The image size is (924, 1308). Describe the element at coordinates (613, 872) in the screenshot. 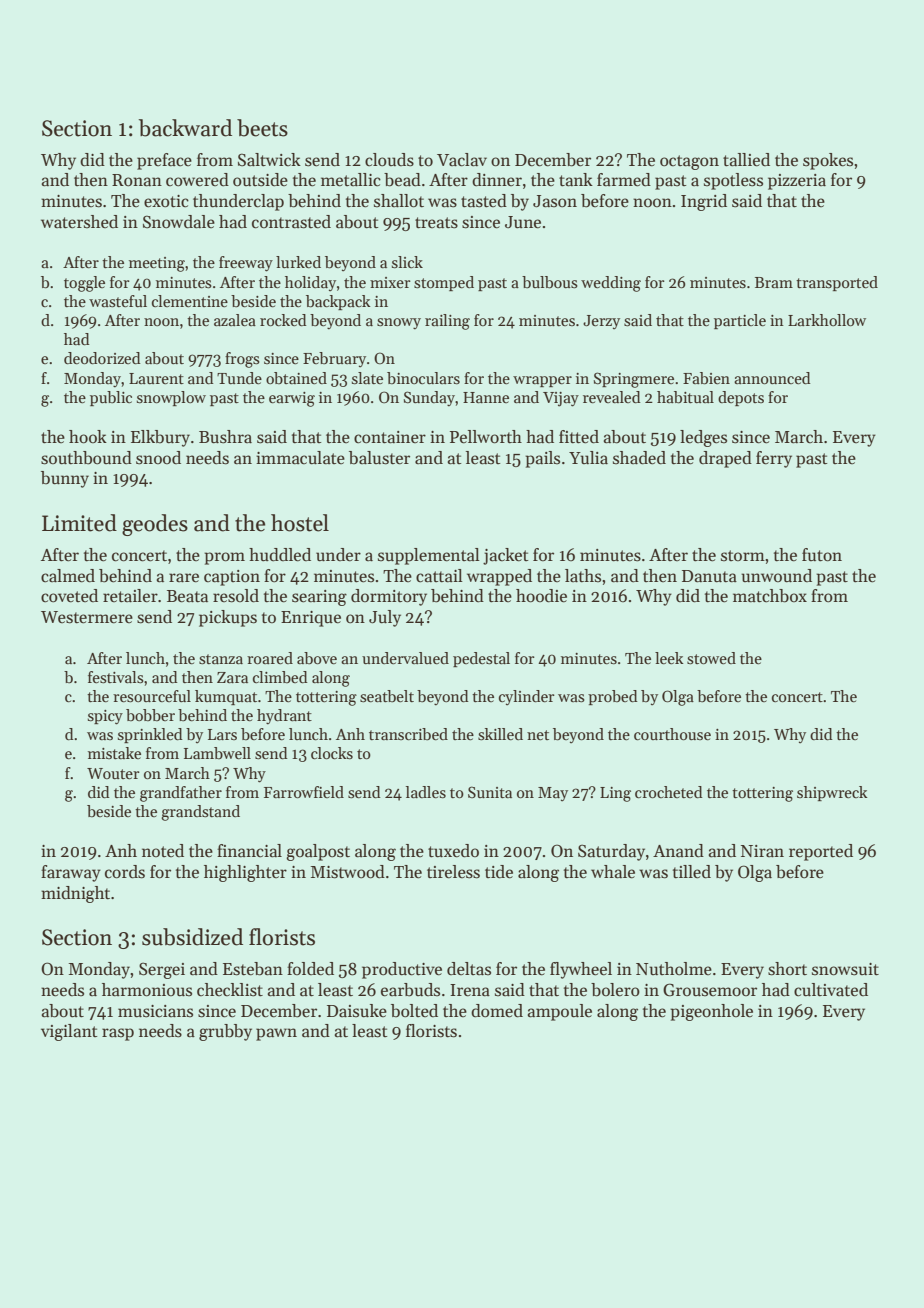

I see `whale` at that location.
